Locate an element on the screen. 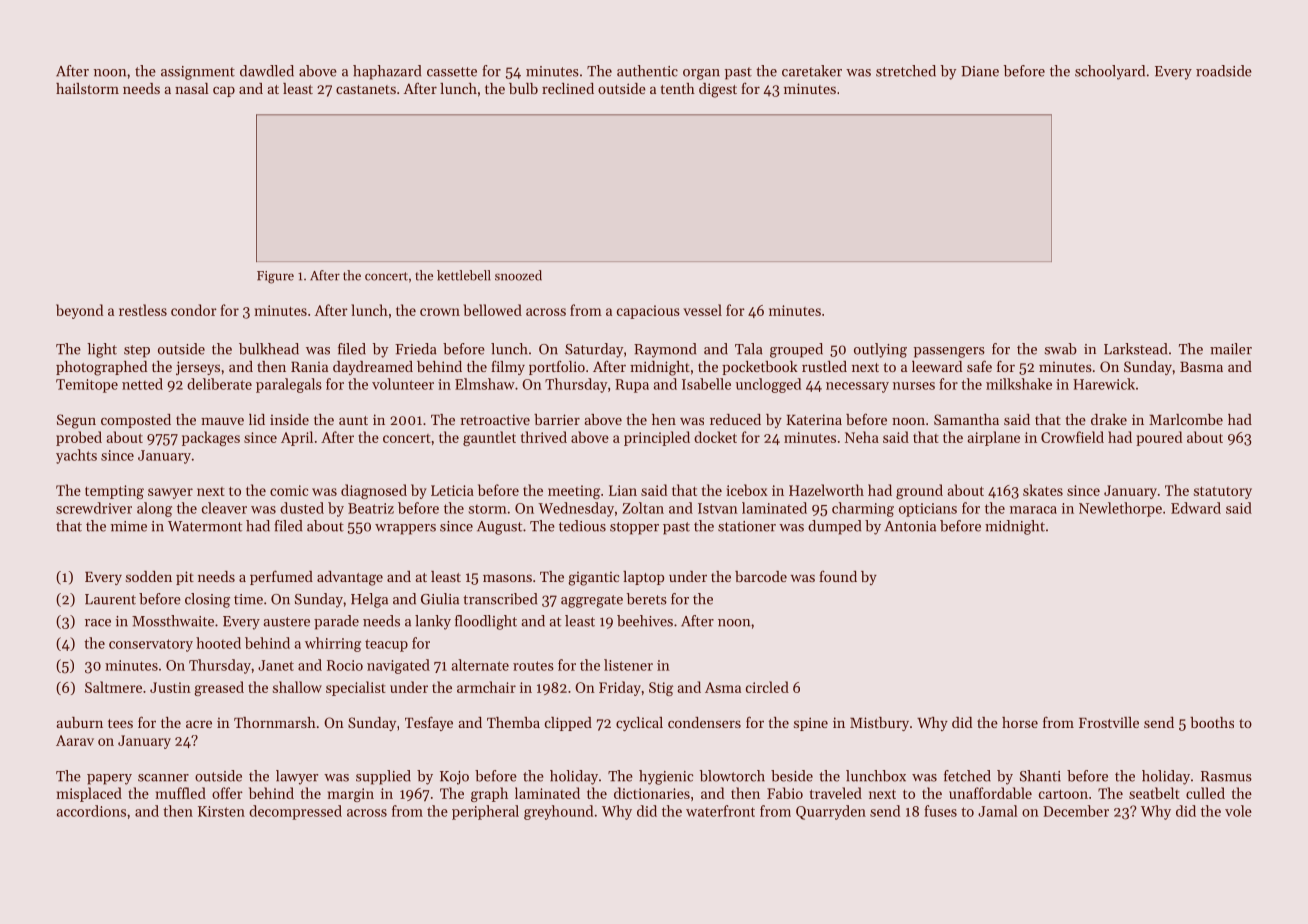 This screenshot has width=1308, height=924. probed is located at coordinates (79, 438).
